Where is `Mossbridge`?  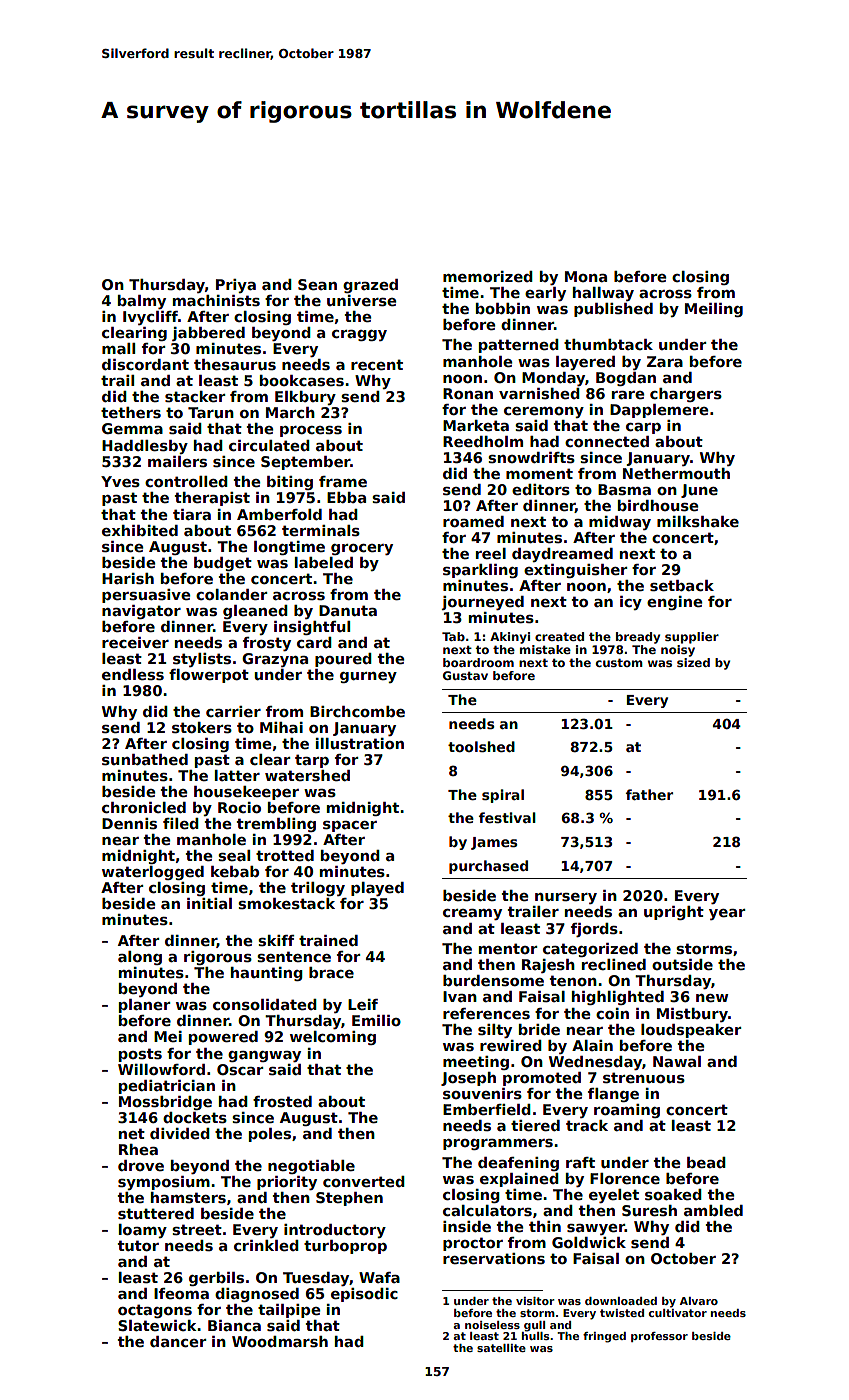 Mossbridge is located at coordinates (165, 1103).
